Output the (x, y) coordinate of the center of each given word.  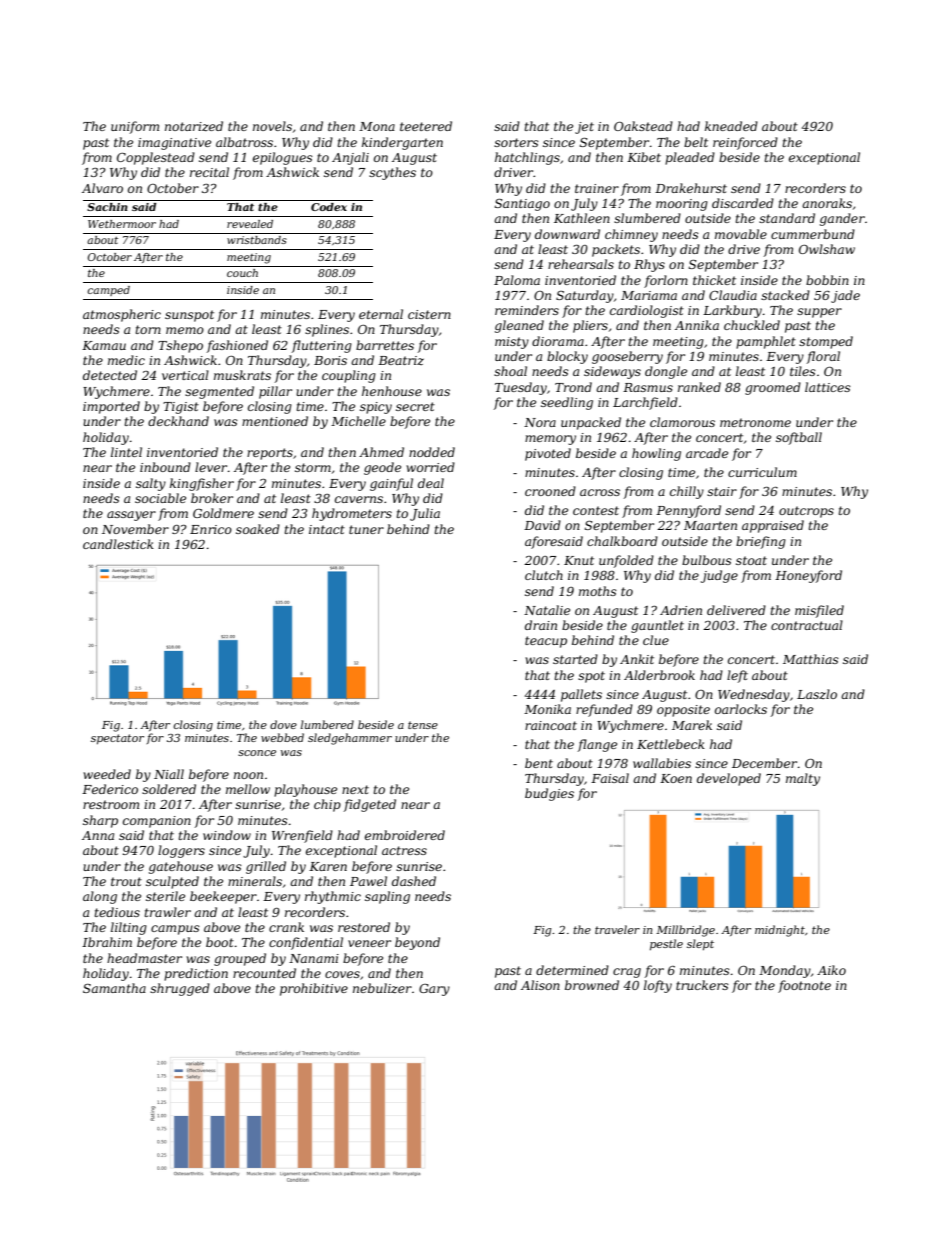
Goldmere (223, 513)
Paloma (517, 280)
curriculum (762, 472)
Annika (697, 325)
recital (209, 172)
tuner (366, 529)
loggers (181, 851)
